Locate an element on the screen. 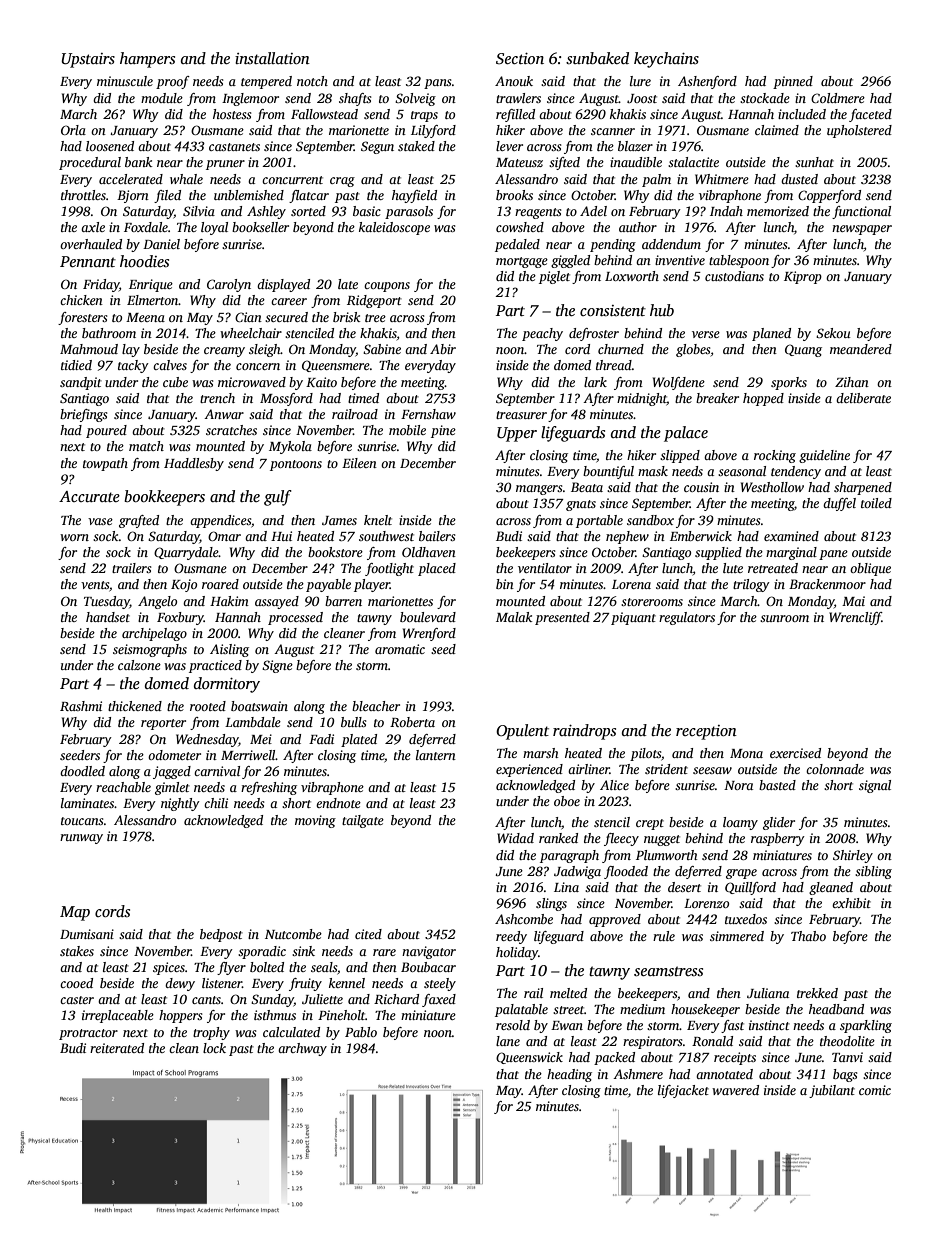 Image resolution: width=952 pixels, height=1233 pixels. mask is located at coordinates (653, 471).
